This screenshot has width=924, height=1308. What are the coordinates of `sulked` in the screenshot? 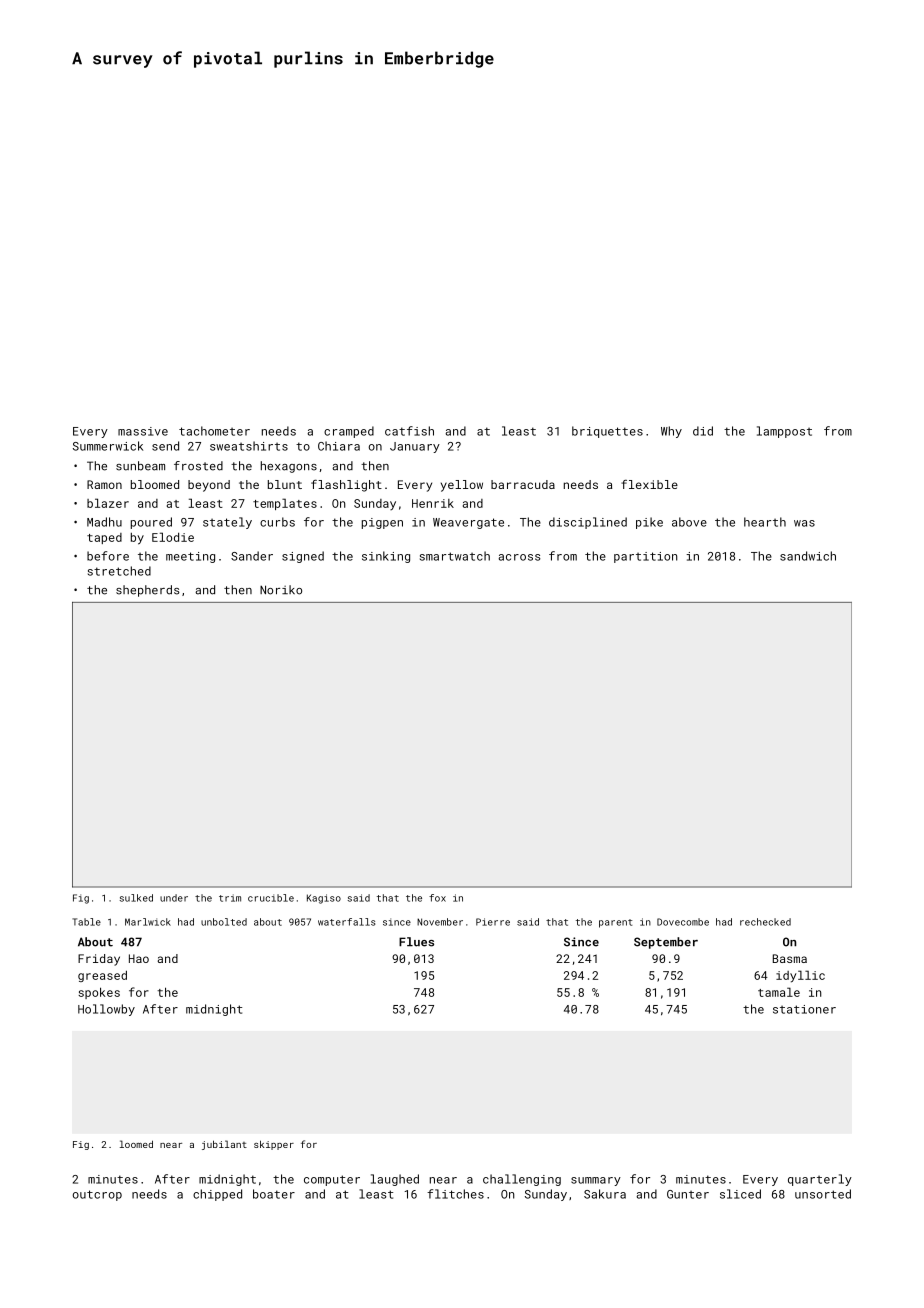 It's located at (136, 898).
